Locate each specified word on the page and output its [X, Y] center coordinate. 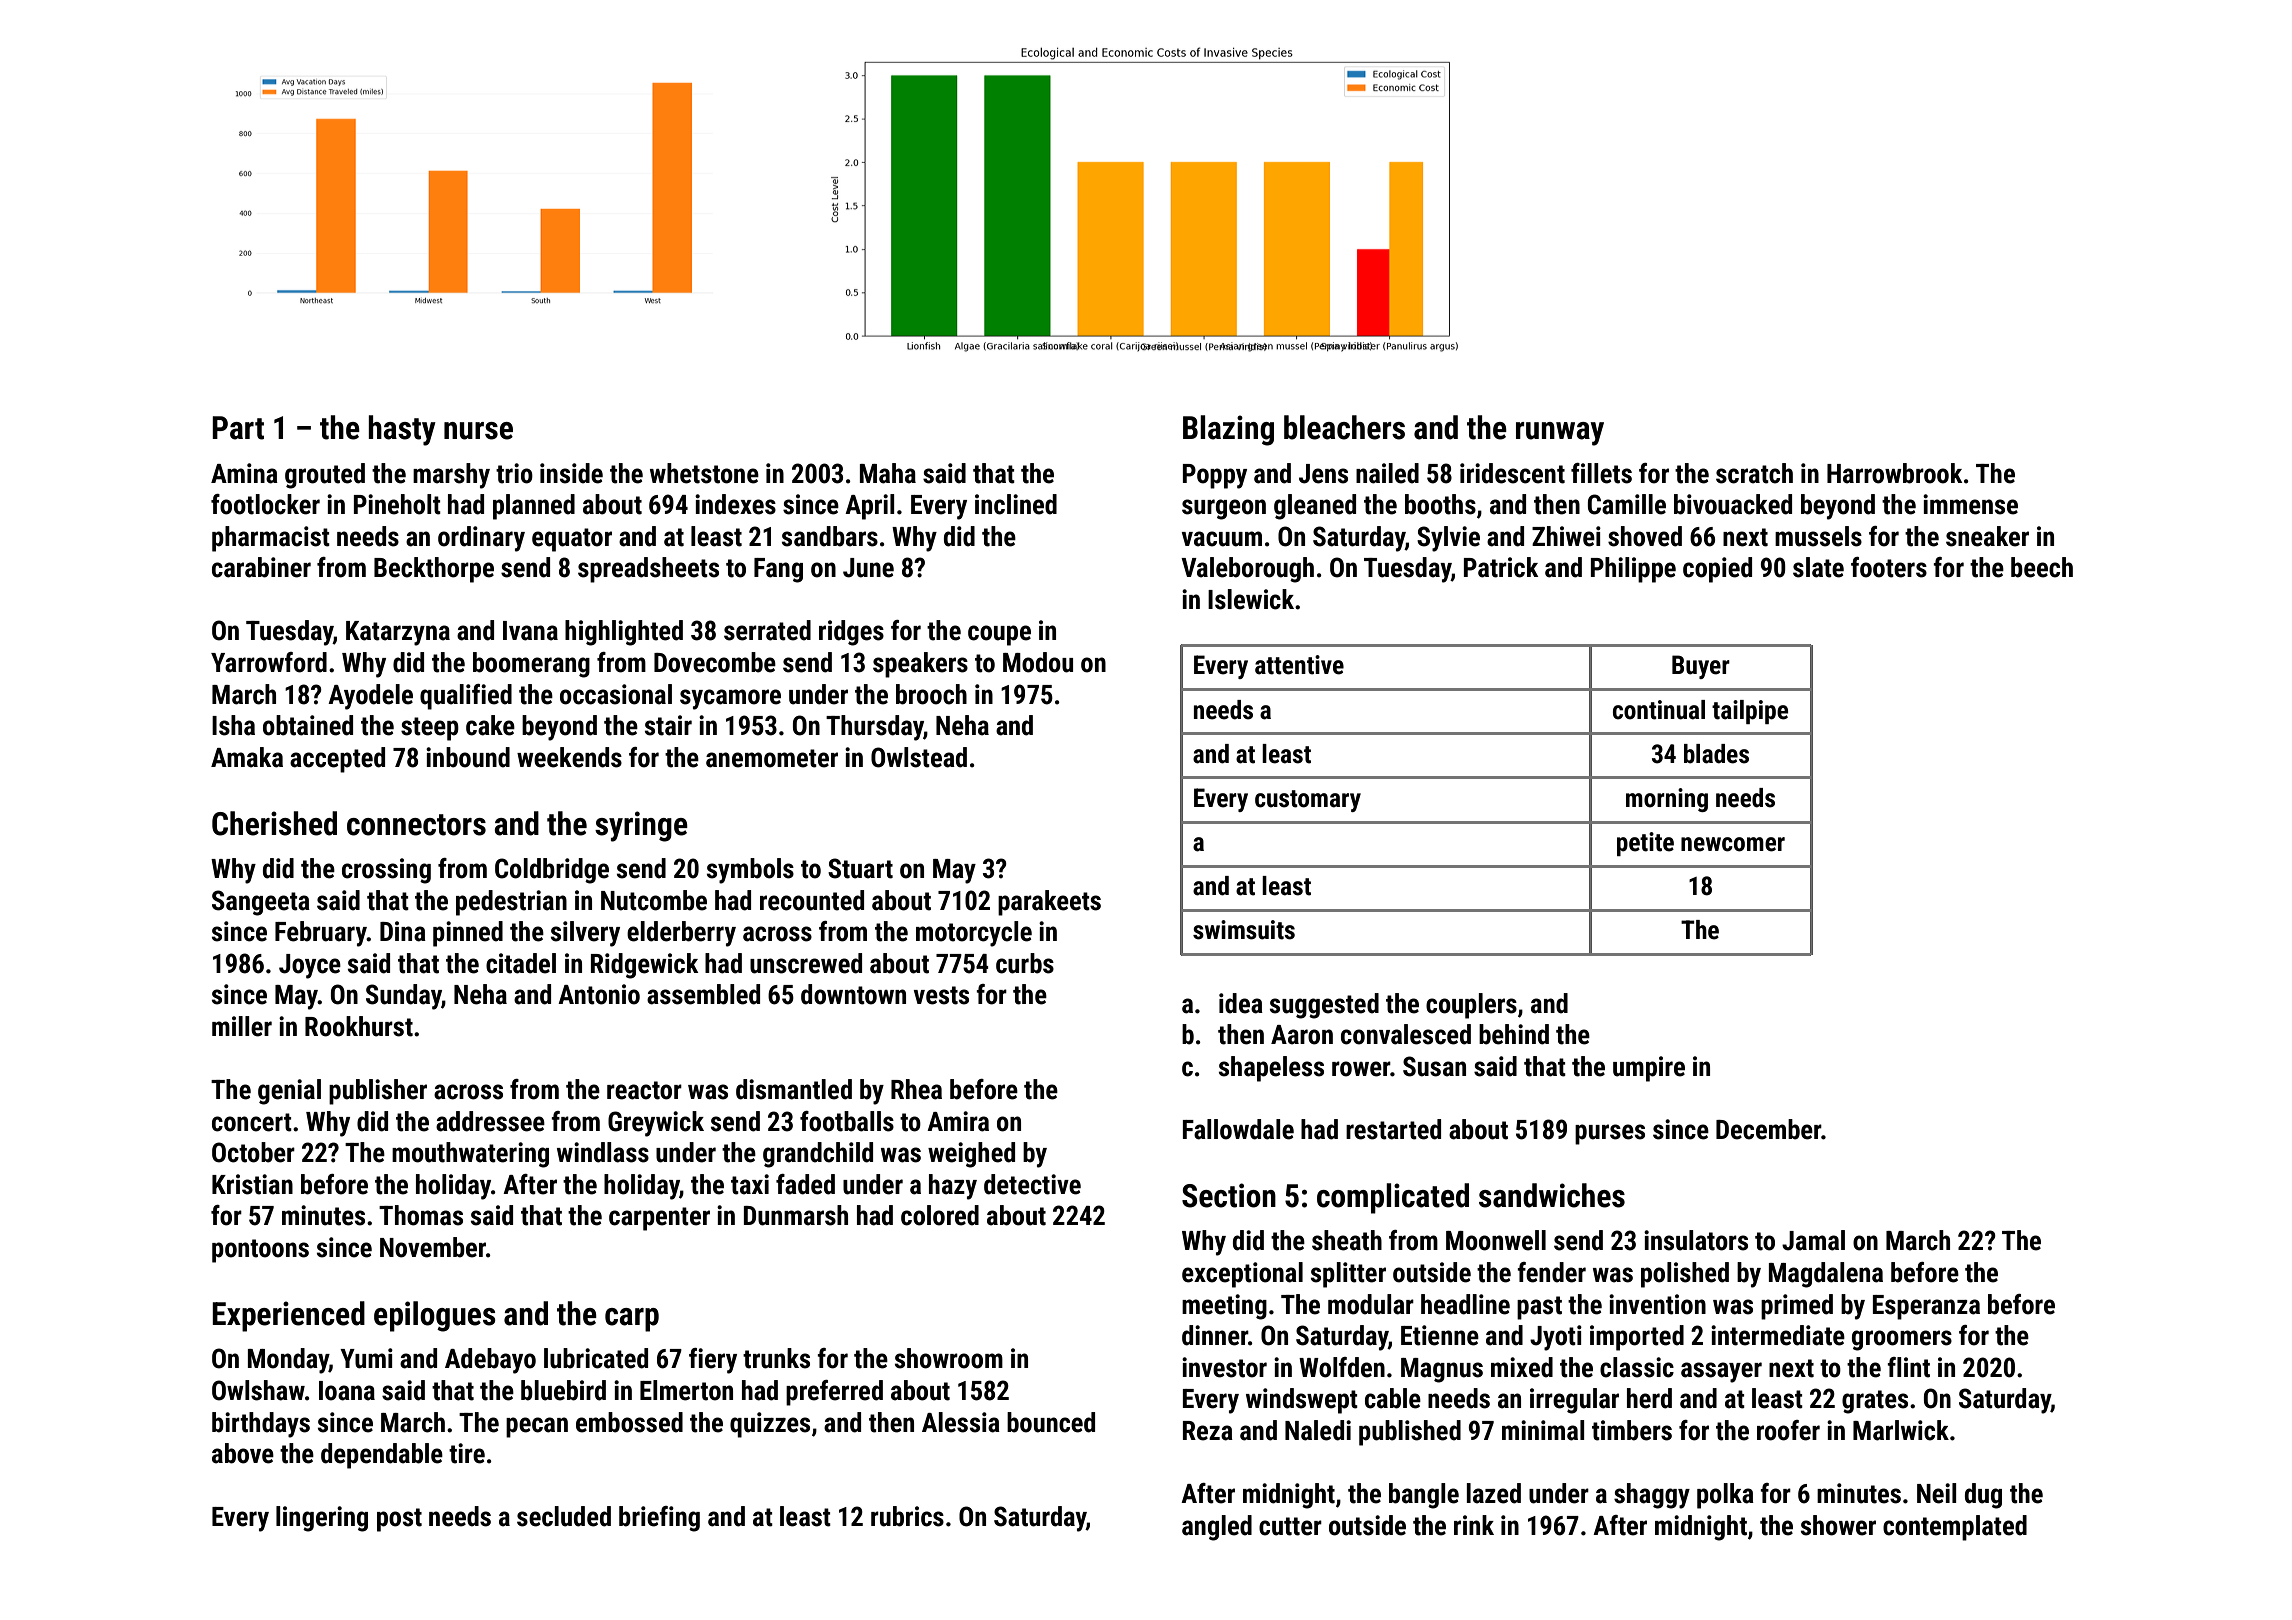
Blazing [1228, 430]
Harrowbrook [1894, 473]
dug [1983, 1496]
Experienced [288, 1316]
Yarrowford [269, 662]
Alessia [961, 1422]
